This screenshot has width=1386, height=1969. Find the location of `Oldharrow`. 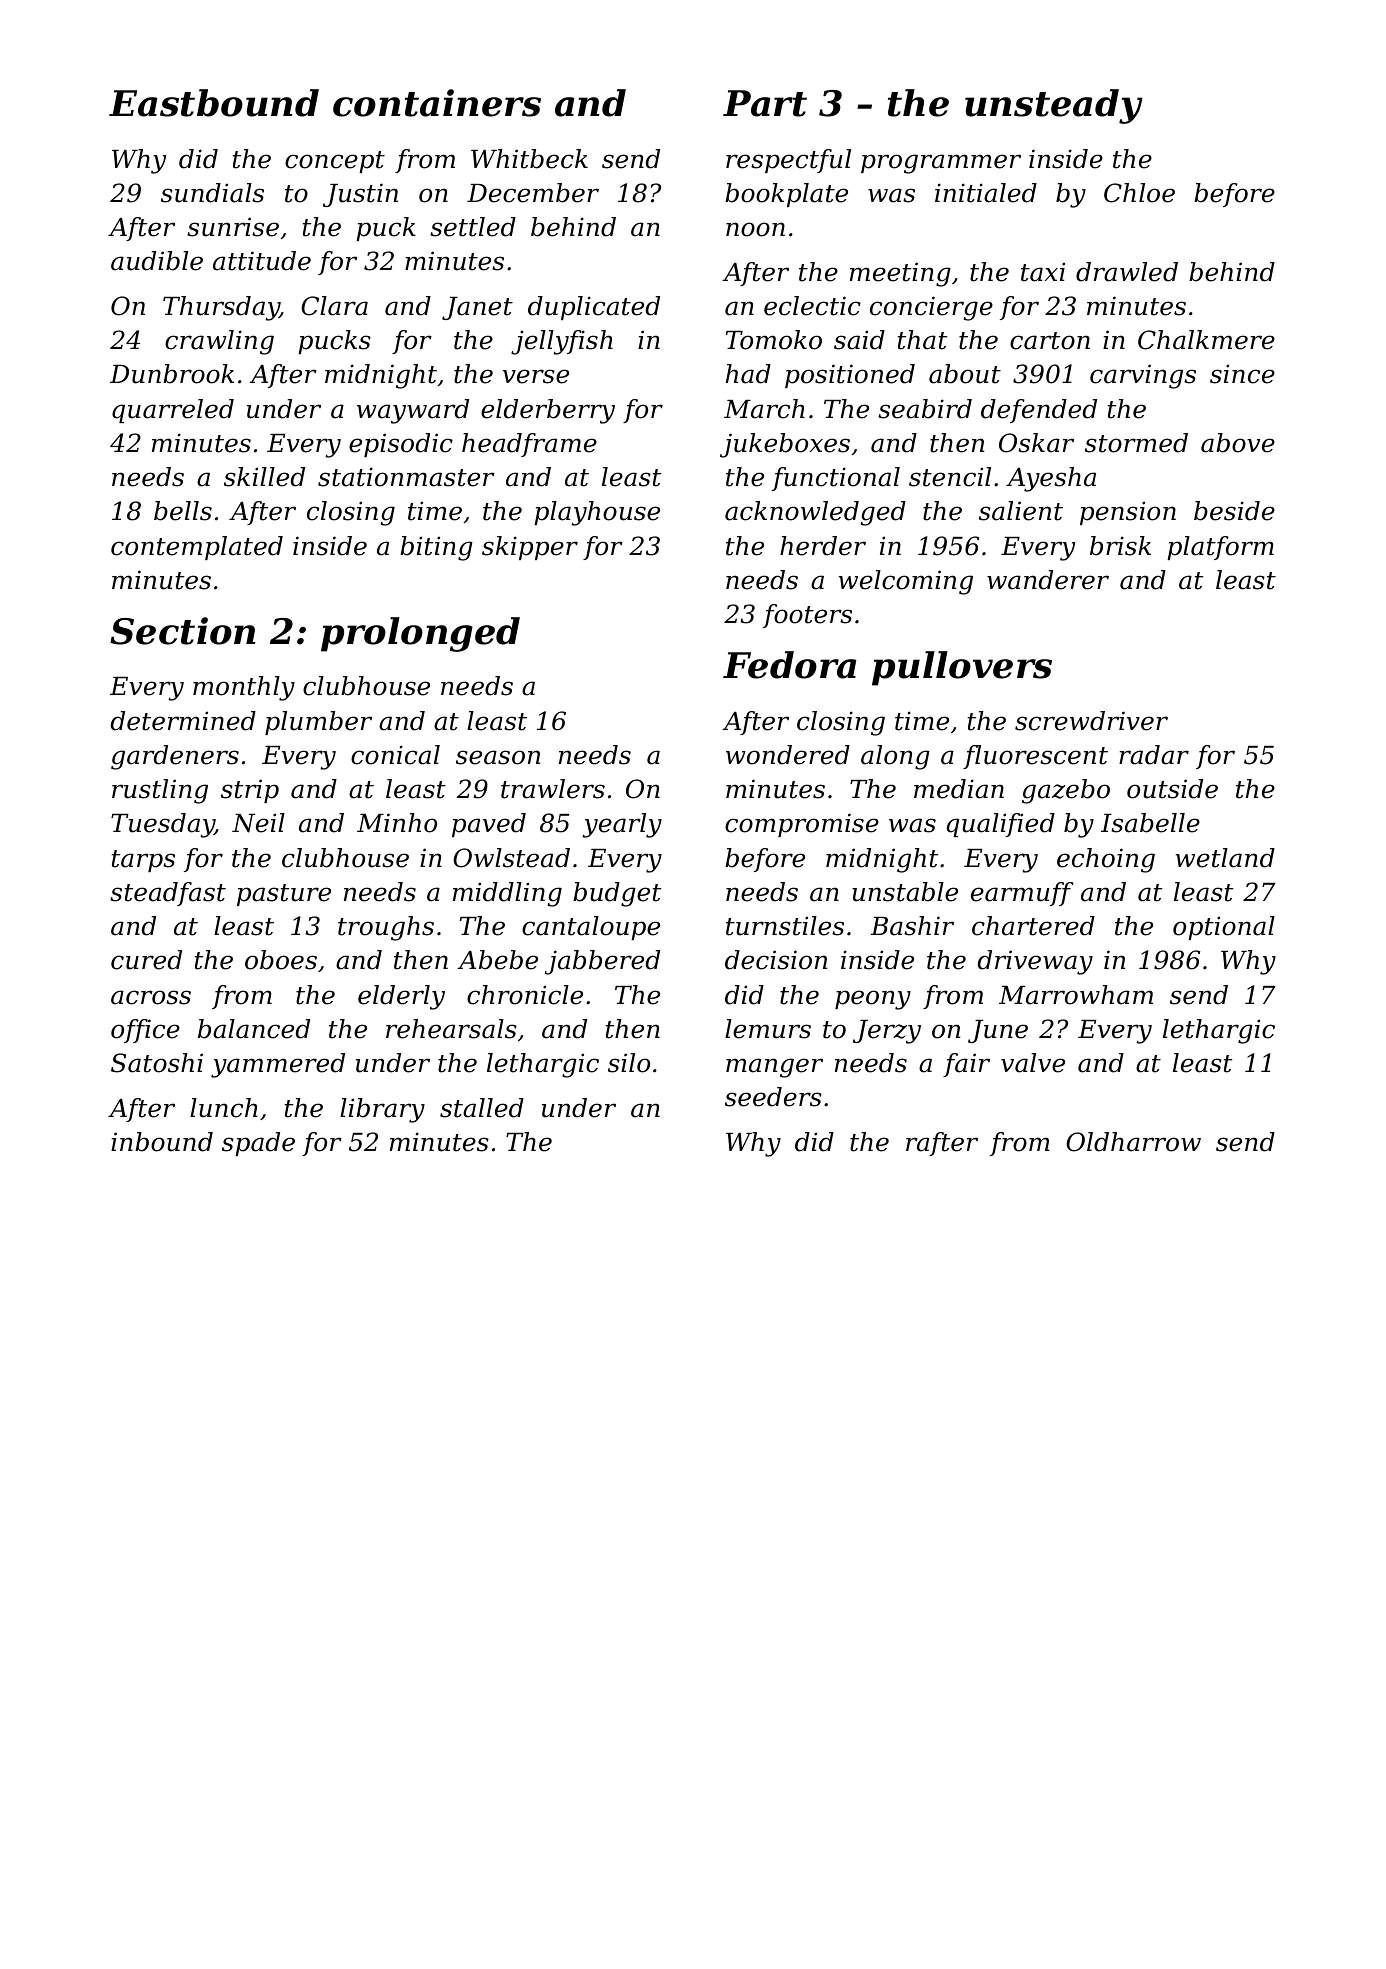

Oldharrow is located at coordinates (1133, 1142).
